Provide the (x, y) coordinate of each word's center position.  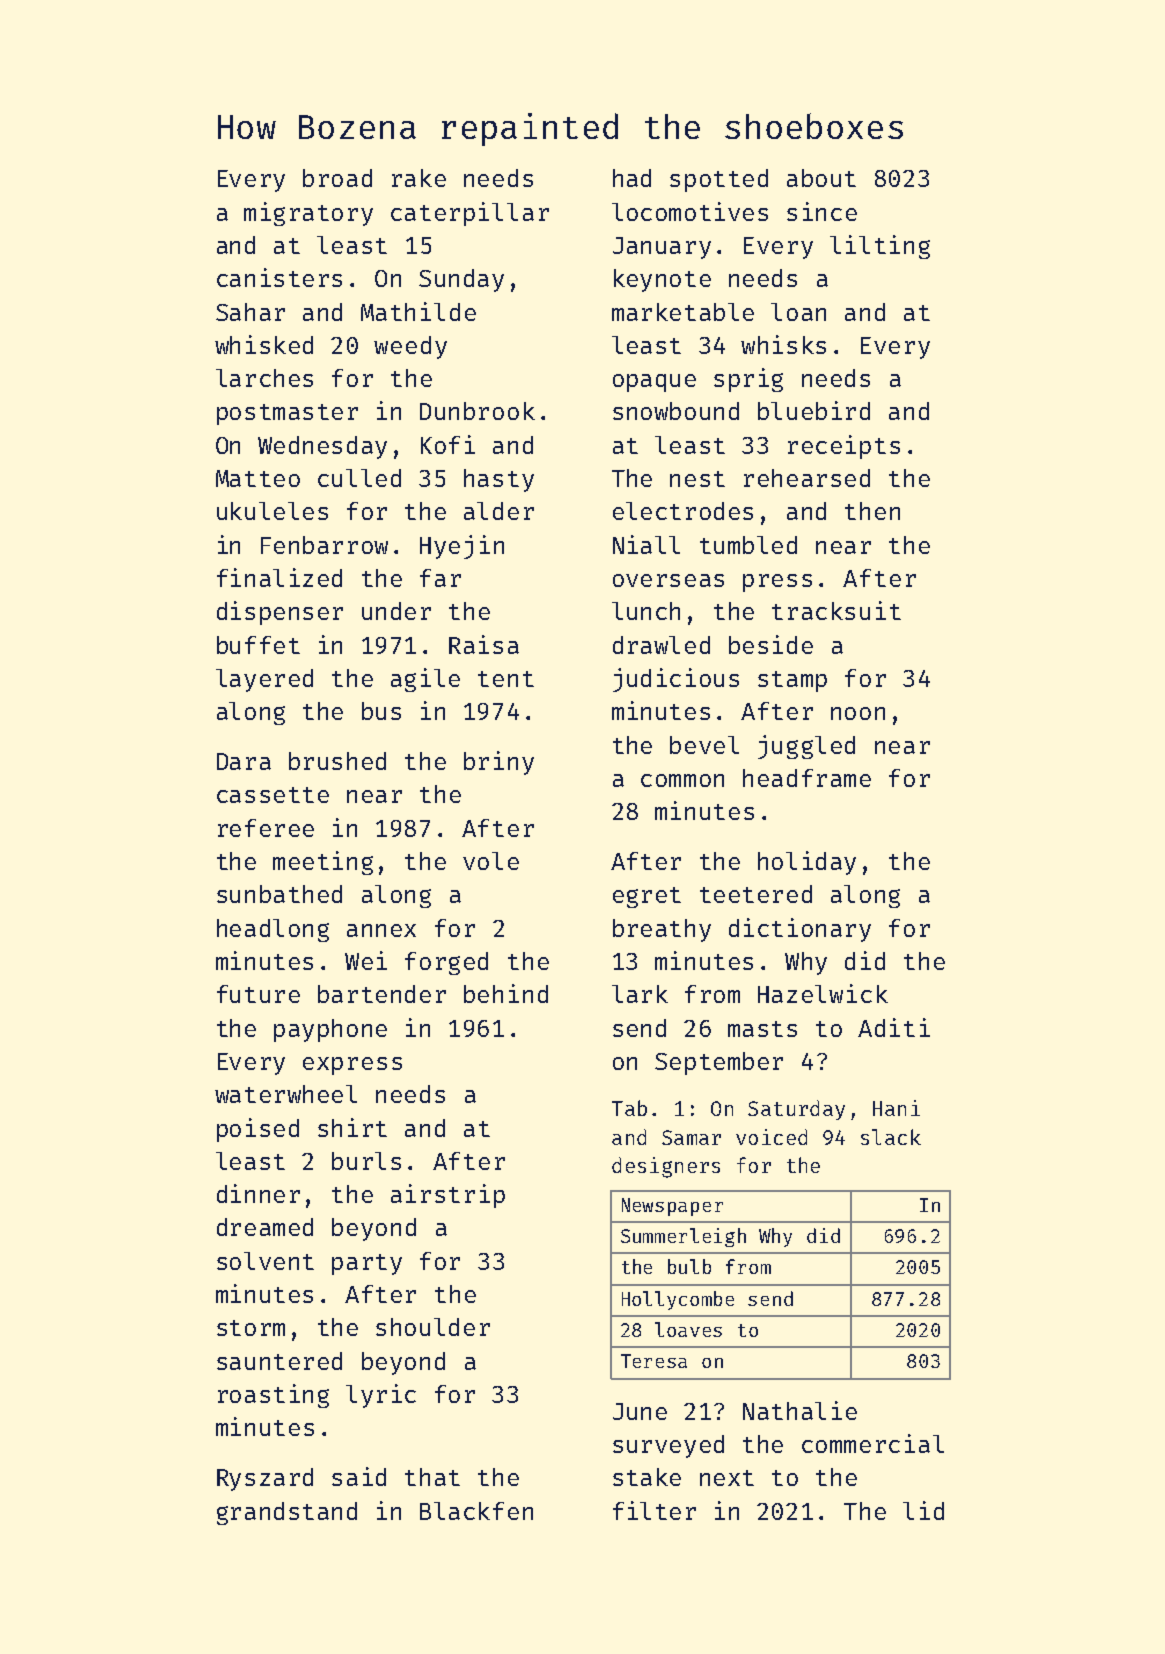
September (719, 1063)
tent (506, 679)
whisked (264, 344)
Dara (244, 761)
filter (654, 1510)
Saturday (796, 1110)
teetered (756, 894)
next (727, 1478)
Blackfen (476, 1511)
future (258, 994)
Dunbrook (477, 411)
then (872, 511)
